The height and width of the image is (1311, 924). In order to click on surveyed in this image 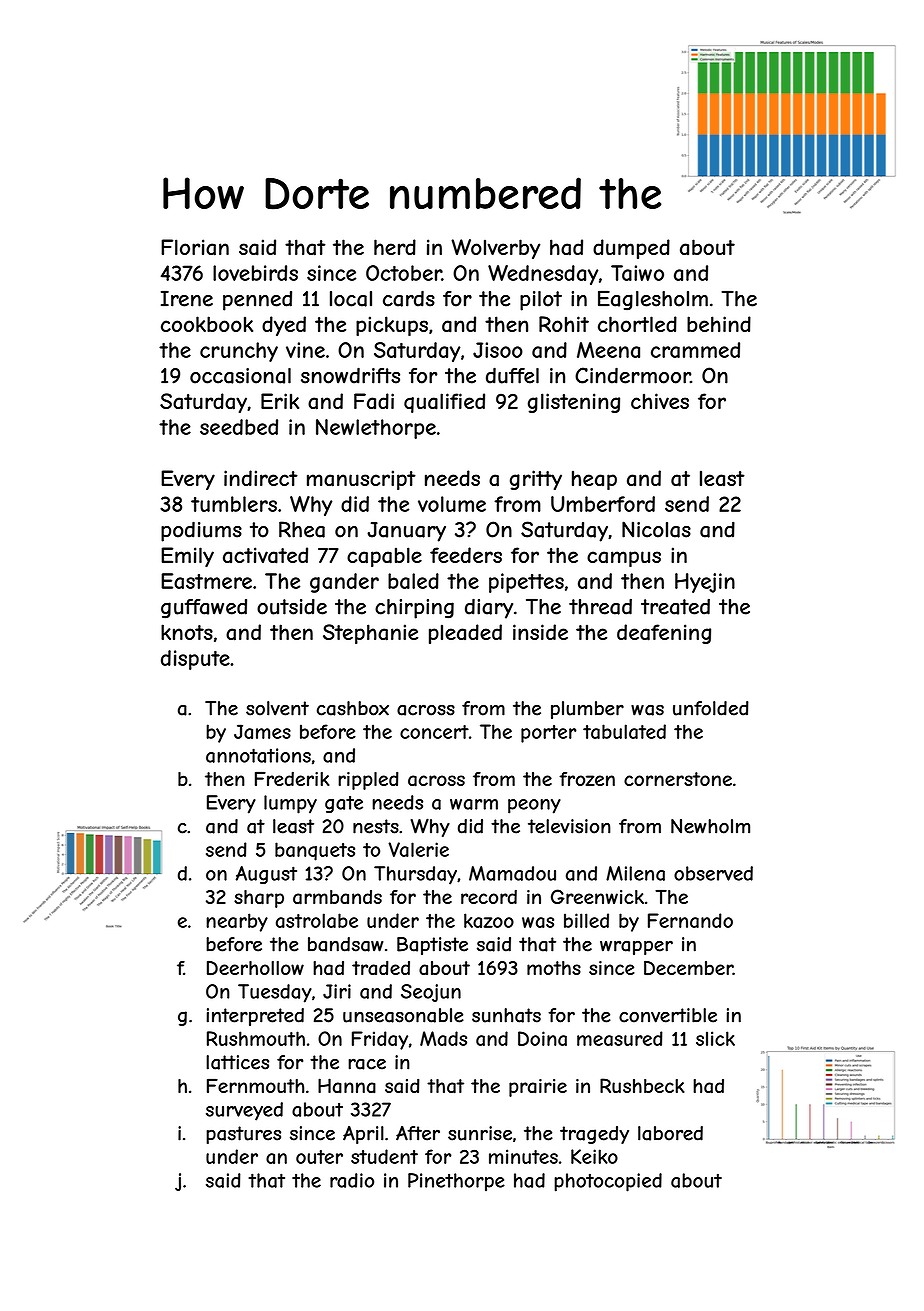, I will do `click(244, 1111)`.
